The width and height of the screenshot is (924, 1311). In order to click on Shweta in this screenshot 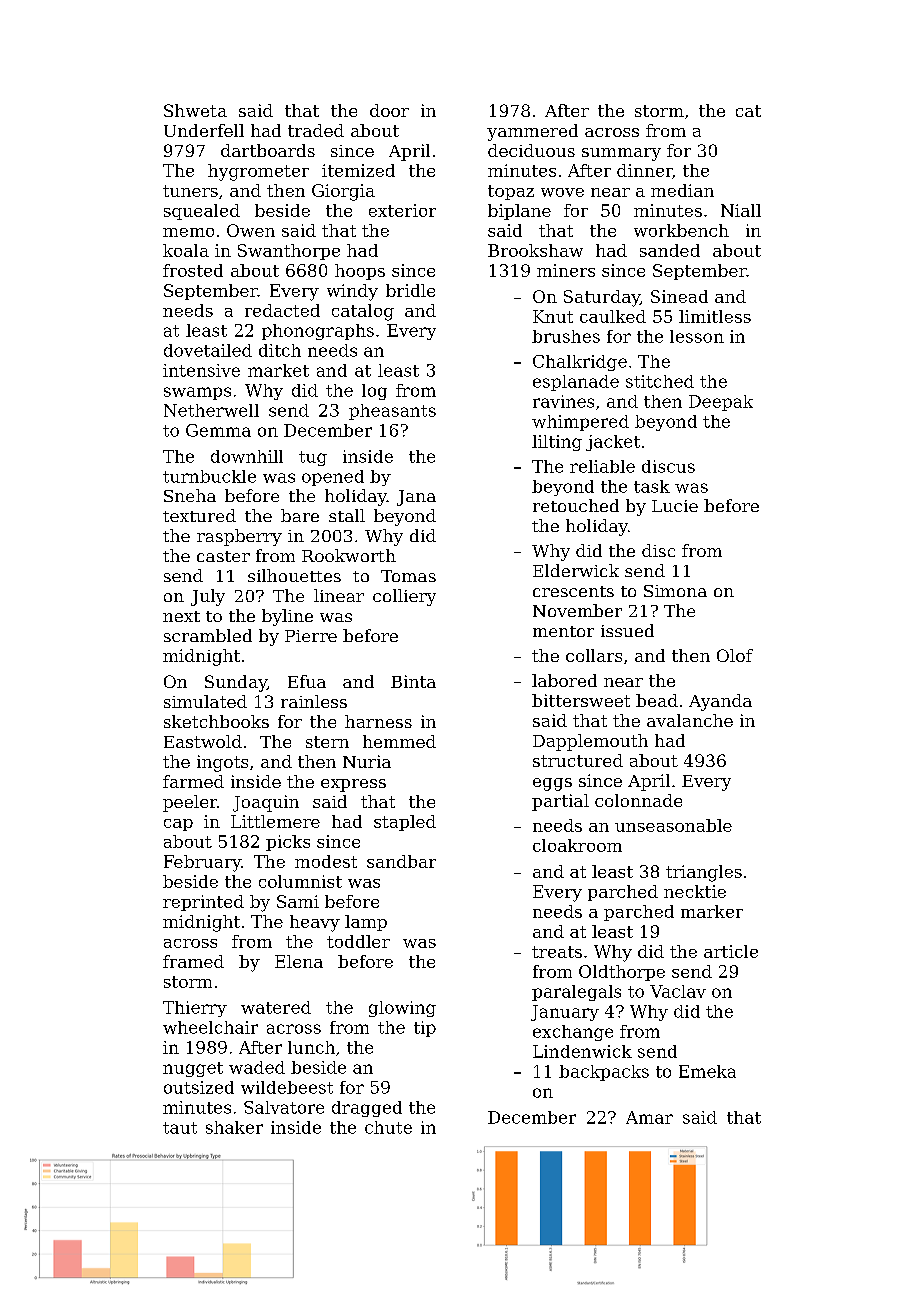, I will do `click(195, 110)`.
